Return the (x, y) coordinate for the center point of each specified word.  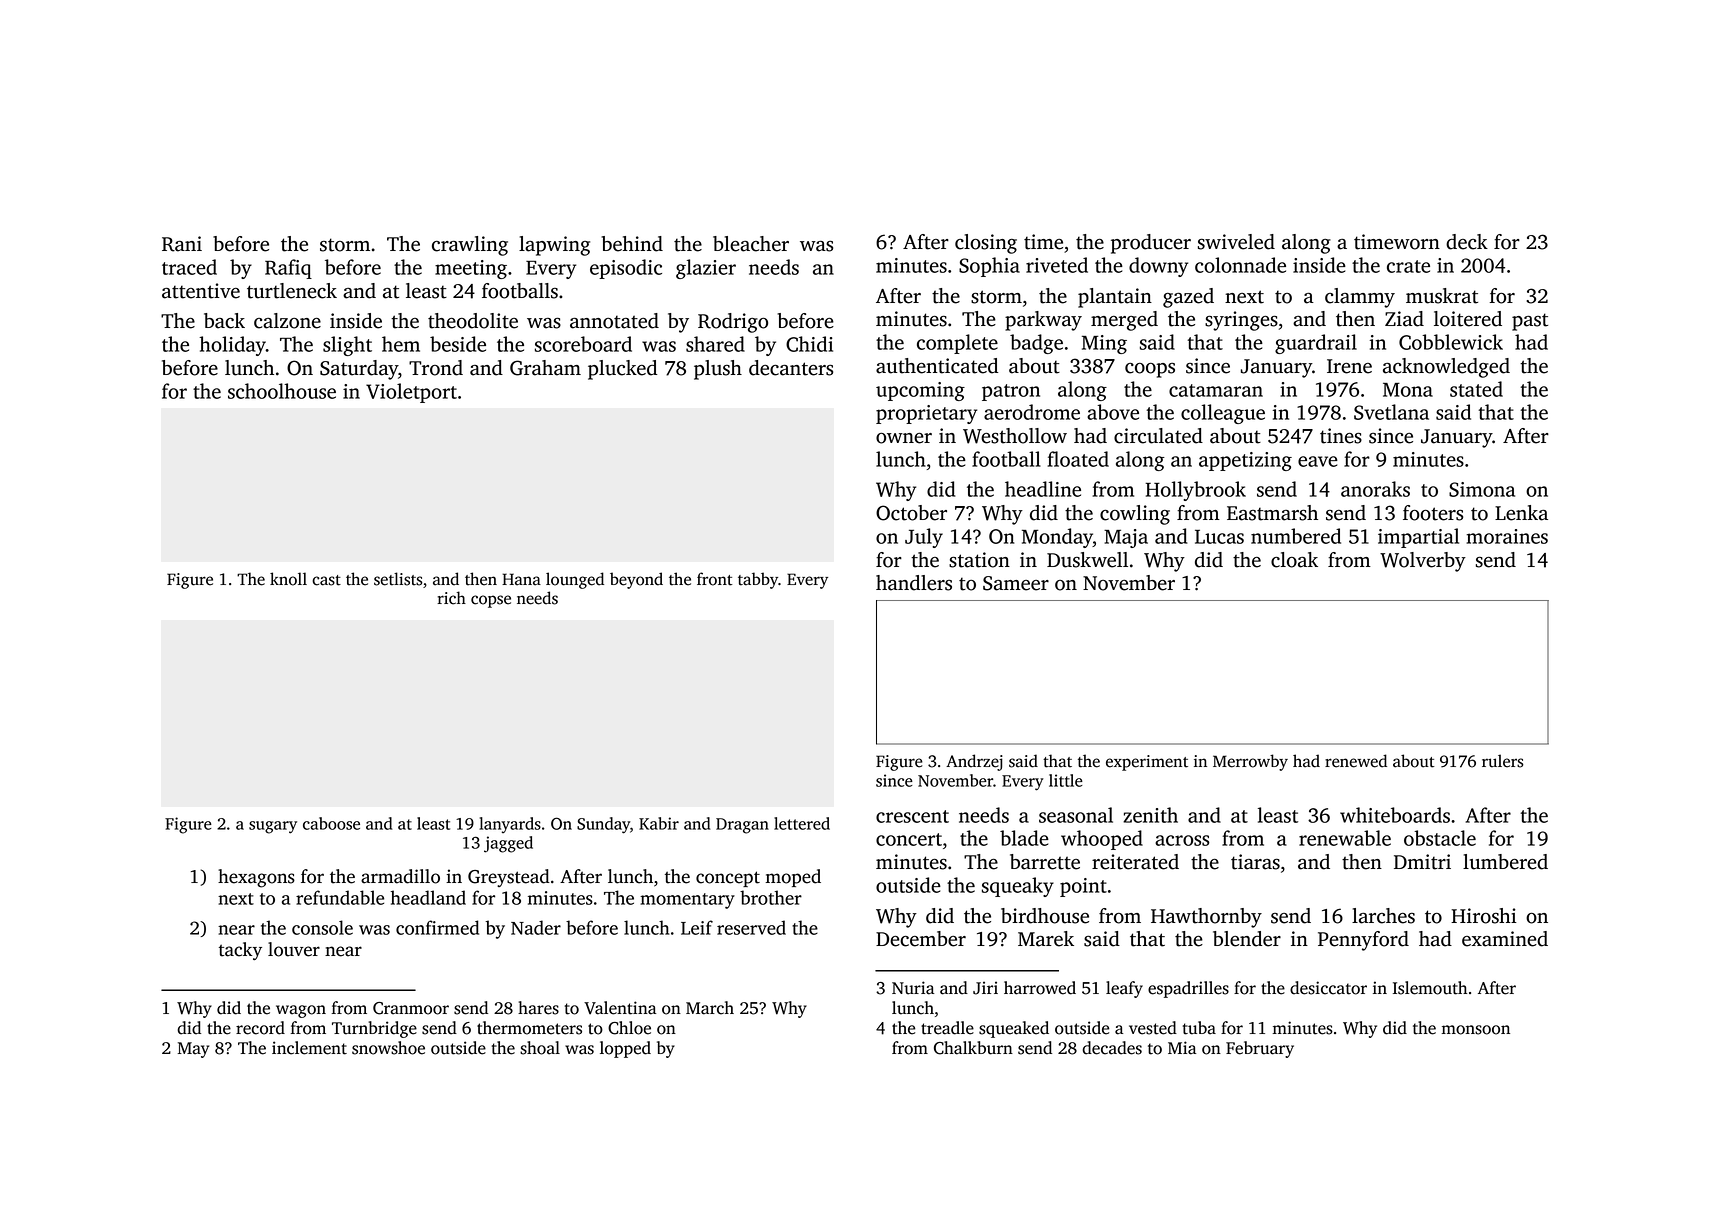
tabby (758, 580)
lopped (625, 1049)
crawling (470, 246)
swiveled (1236, 242)
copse (491, 601)
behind (632, 244)
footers (1433, 513)
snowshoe (388, 1048)
